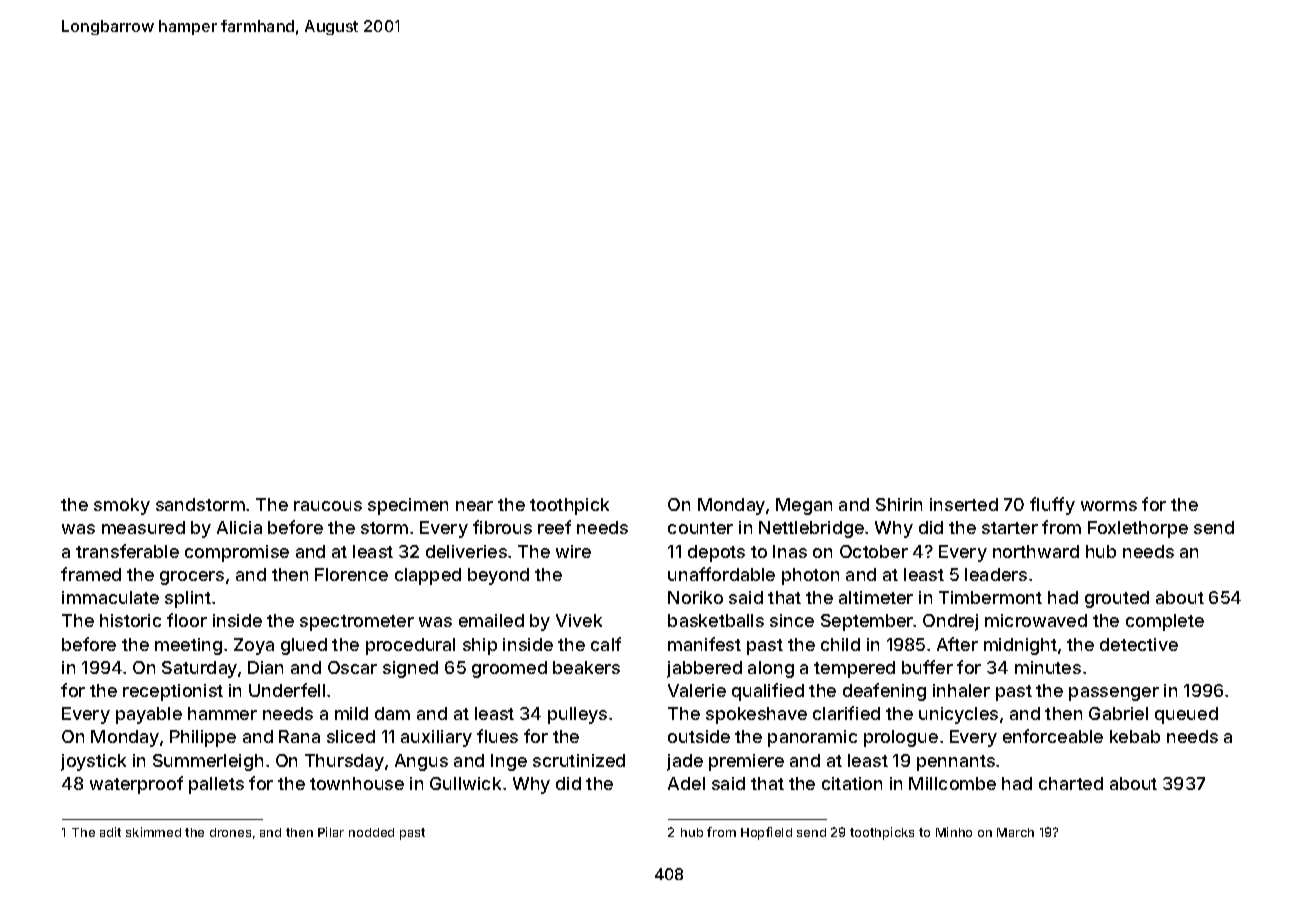 The width and height of the page is (1308, 924). I want to click on near, so click(474, 506).
